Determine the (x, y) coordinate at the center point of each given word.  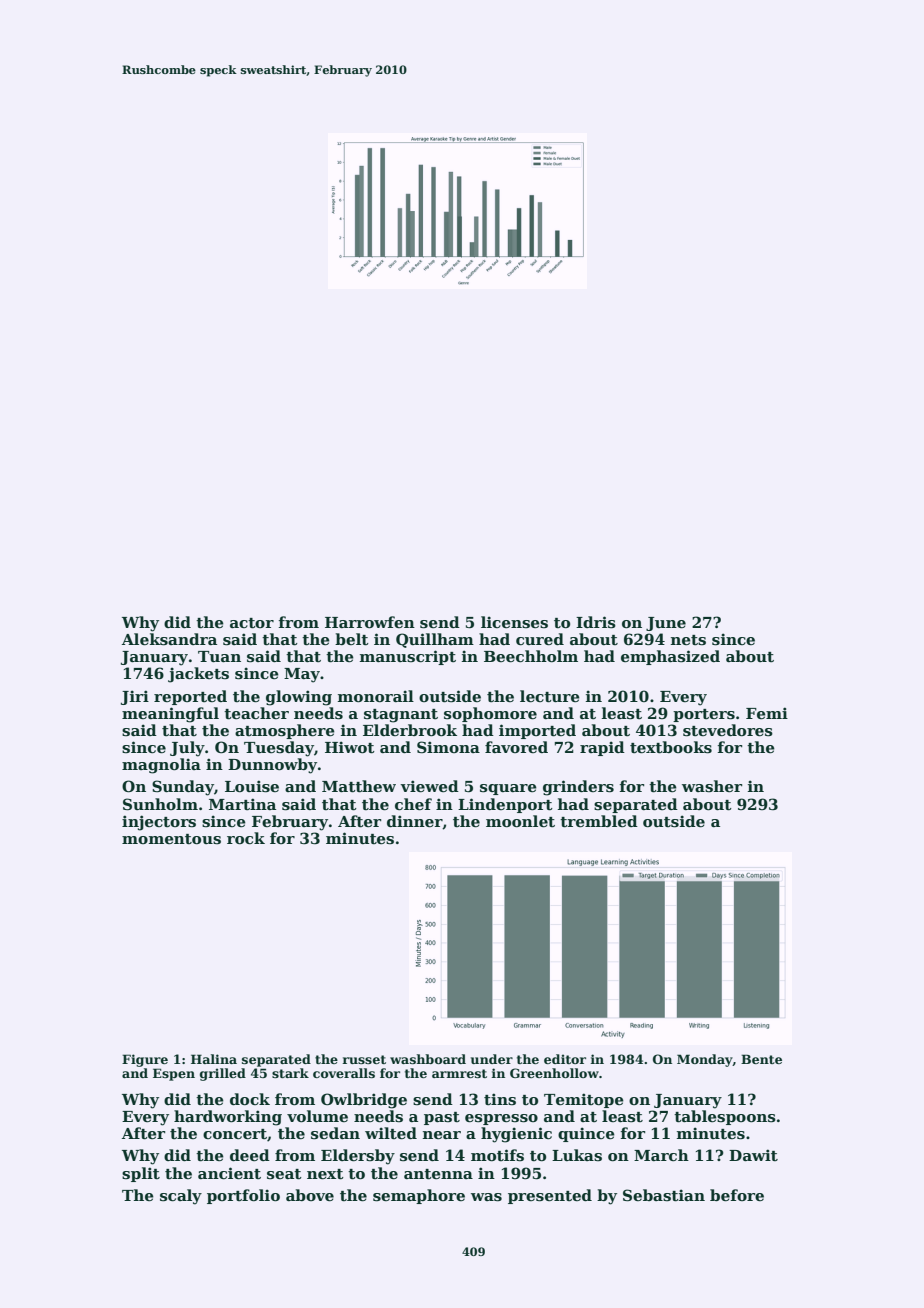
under (492, 1059)
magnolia (161, 766)
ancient (229, 1173)
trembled (599, 821)
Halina (214, 1059)
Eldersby (358, 1157)
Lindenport (505, 805)
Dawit (753, 1155)
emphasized (670, 657)
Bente (761, 1059)
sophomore (490, 714)
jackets (198, 675)
